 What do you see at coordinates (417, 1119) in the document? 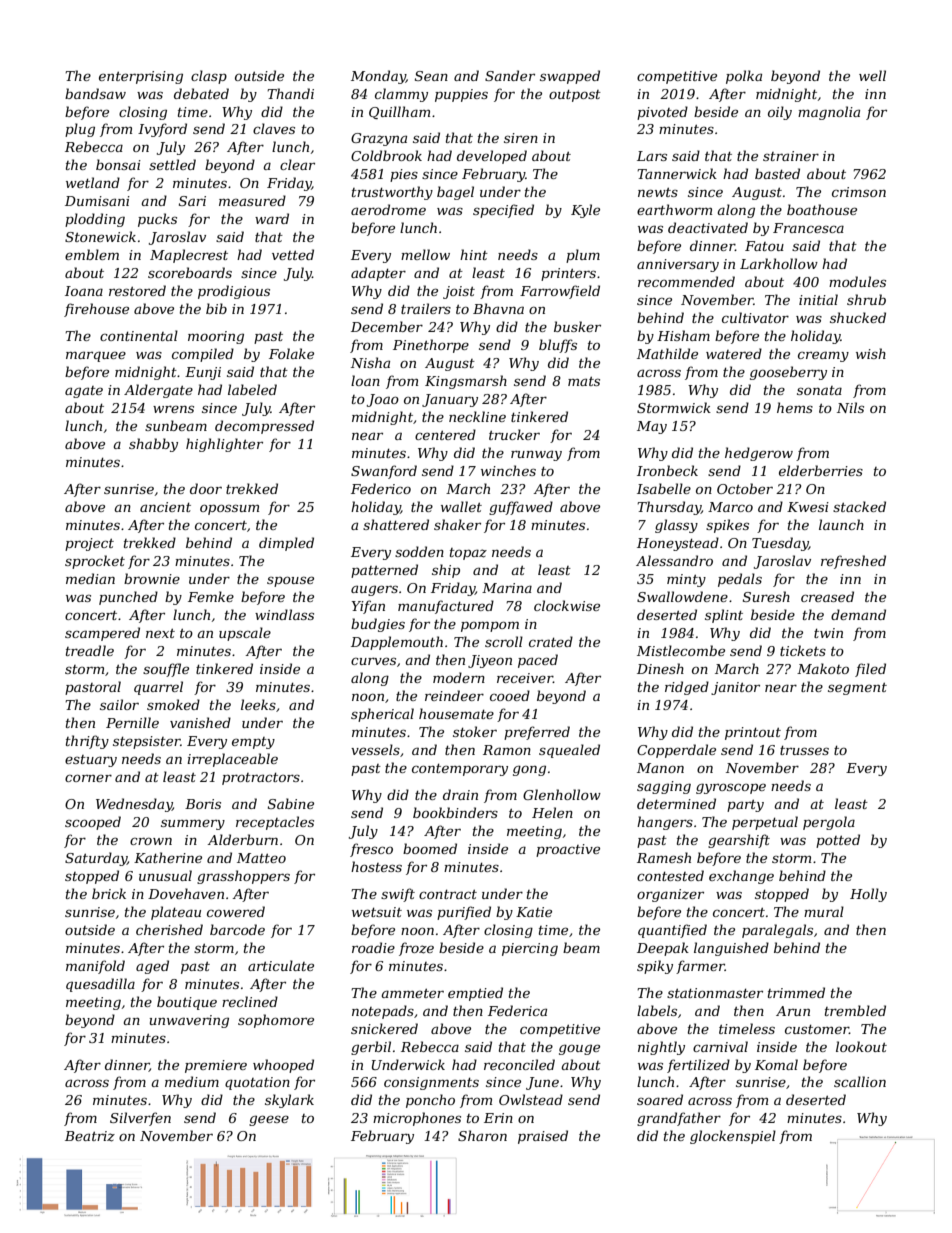
I see `microphones` at bounding box center [417, 1119].
